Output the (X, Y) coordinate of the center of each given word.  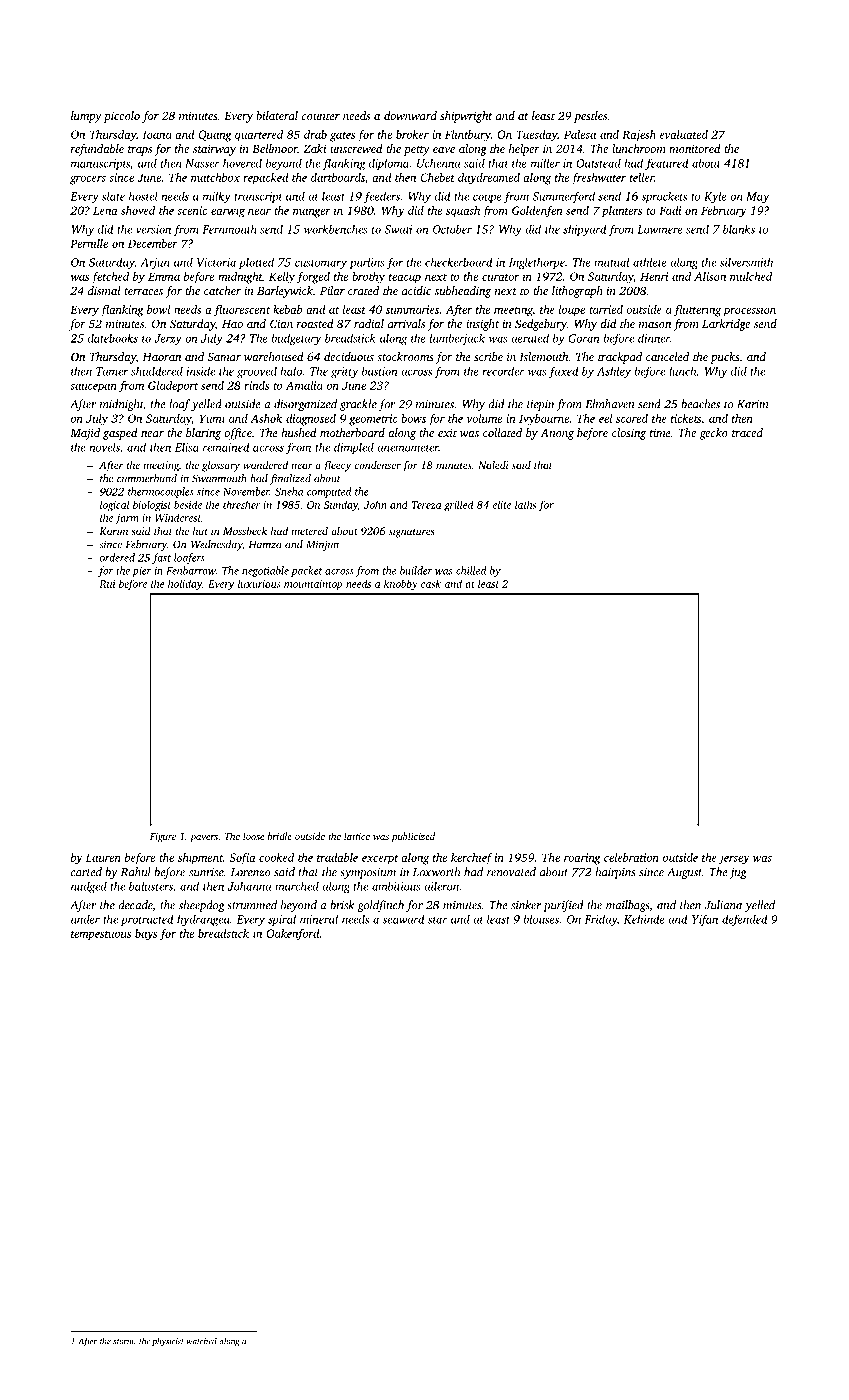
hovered (242, 163)
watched (201, 1341)
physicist (168, 1342)
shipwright (466, 117)
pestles (590, 117)
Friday (601, 920)
